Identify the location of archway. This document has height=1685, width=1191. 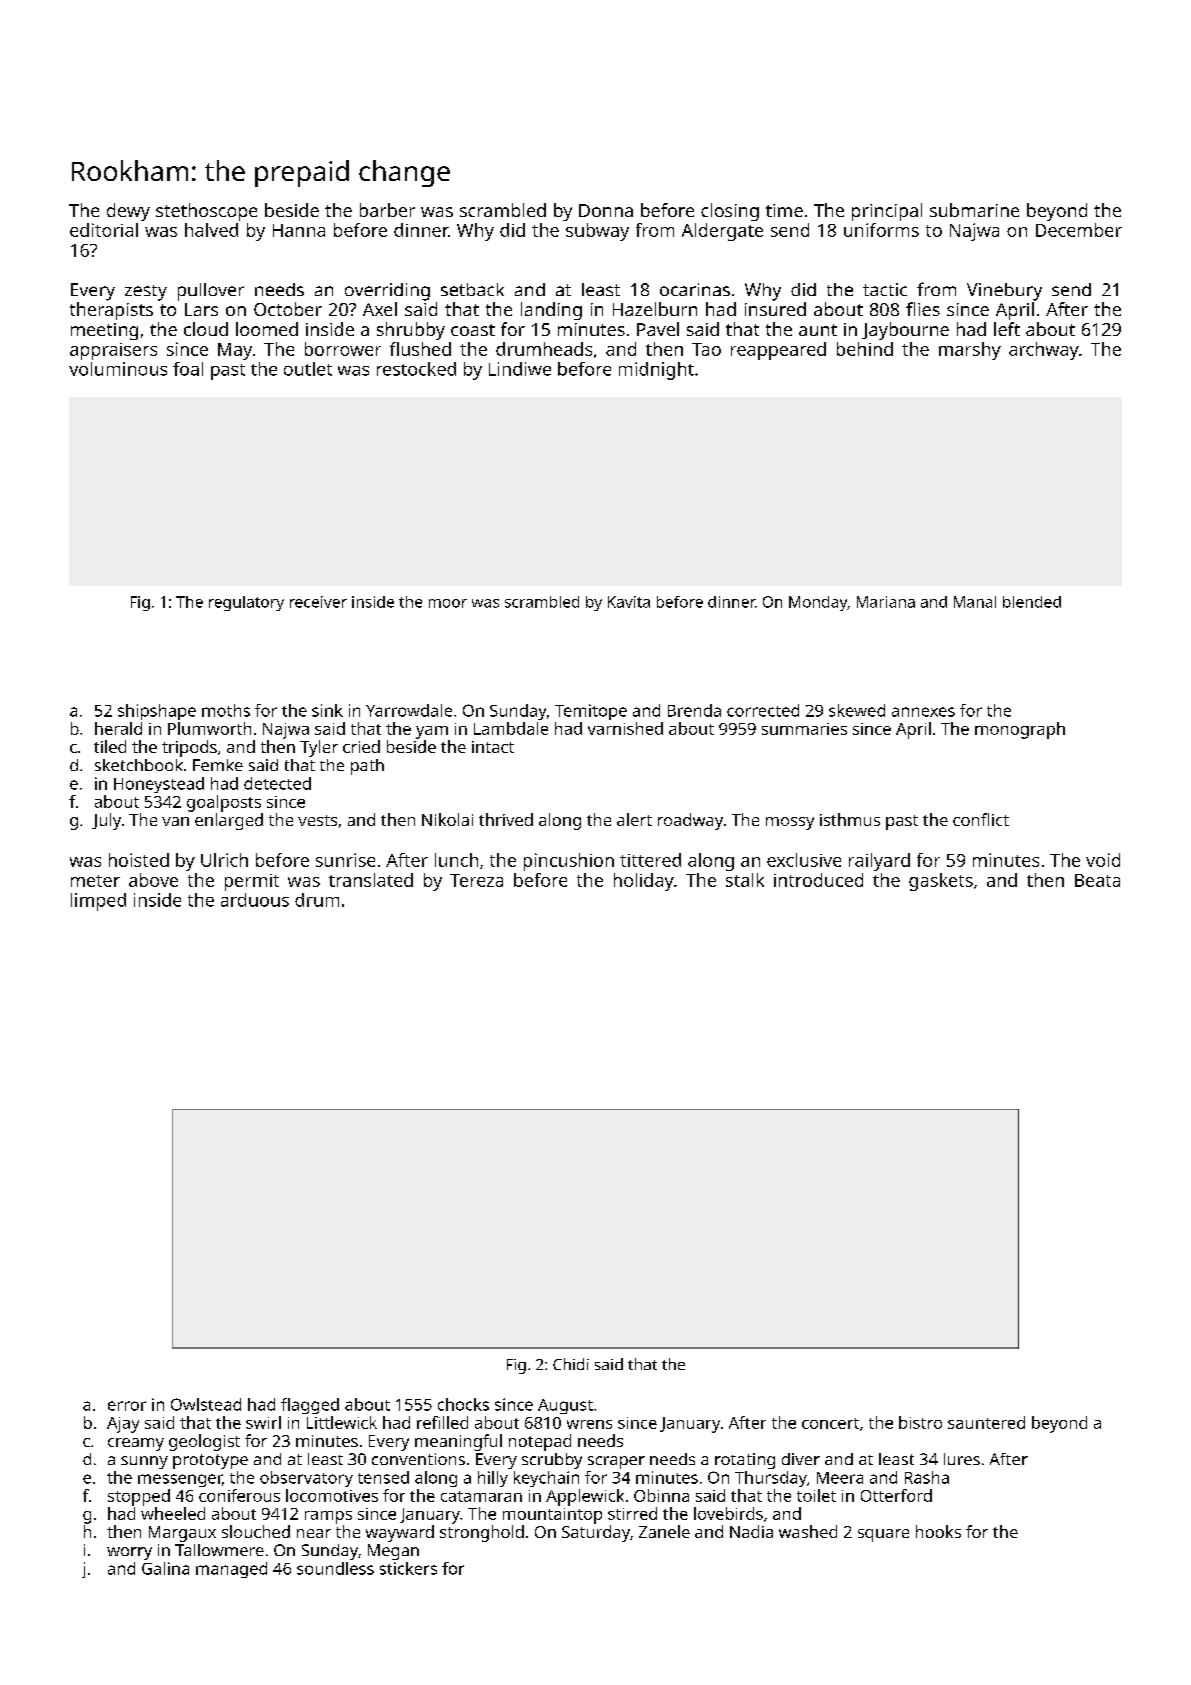
(1044, 351).
